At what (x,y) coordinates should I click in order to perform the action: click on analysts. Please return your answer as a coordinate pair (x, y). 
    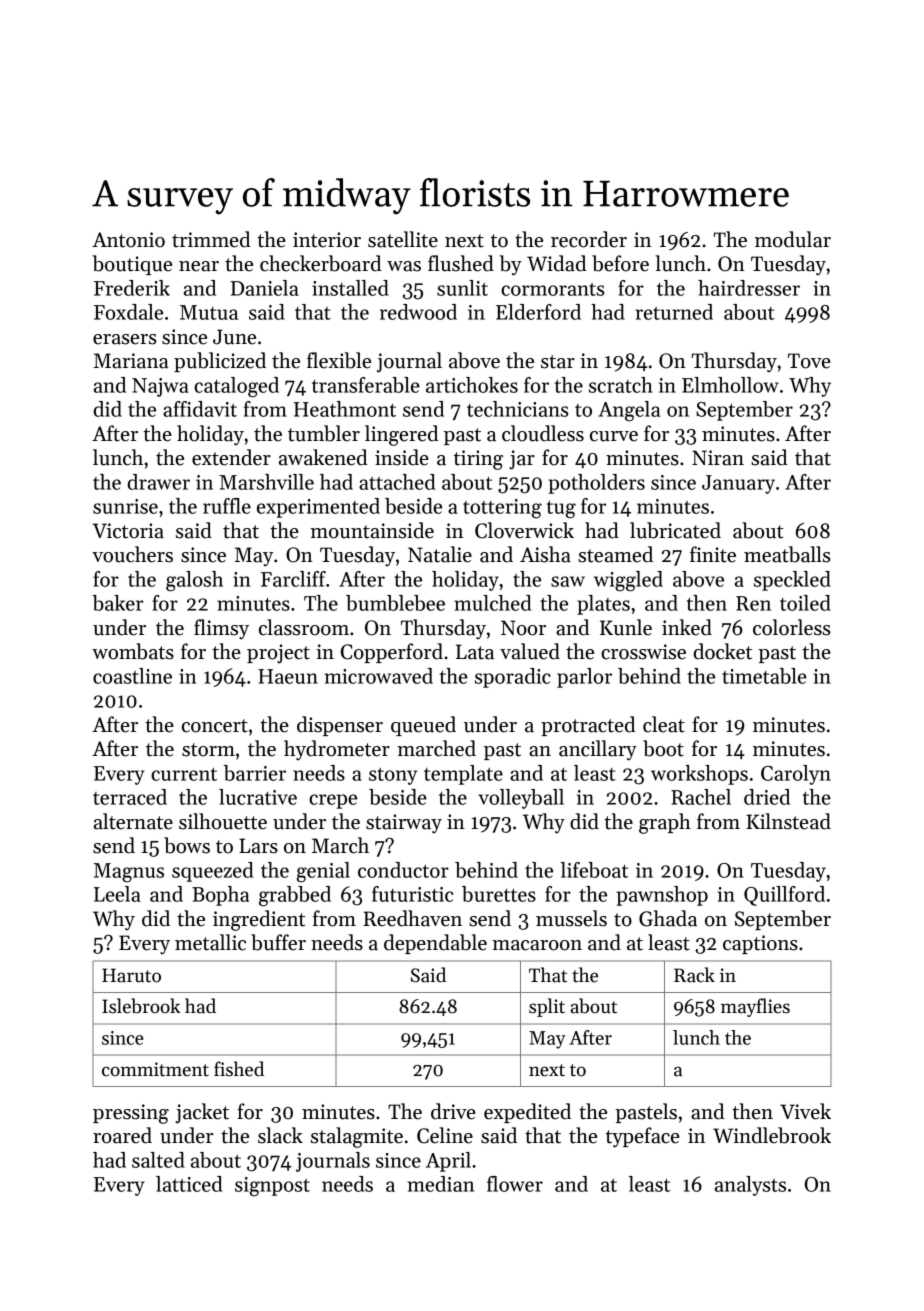
    Looking at the image, I should click on (750, 1186).
